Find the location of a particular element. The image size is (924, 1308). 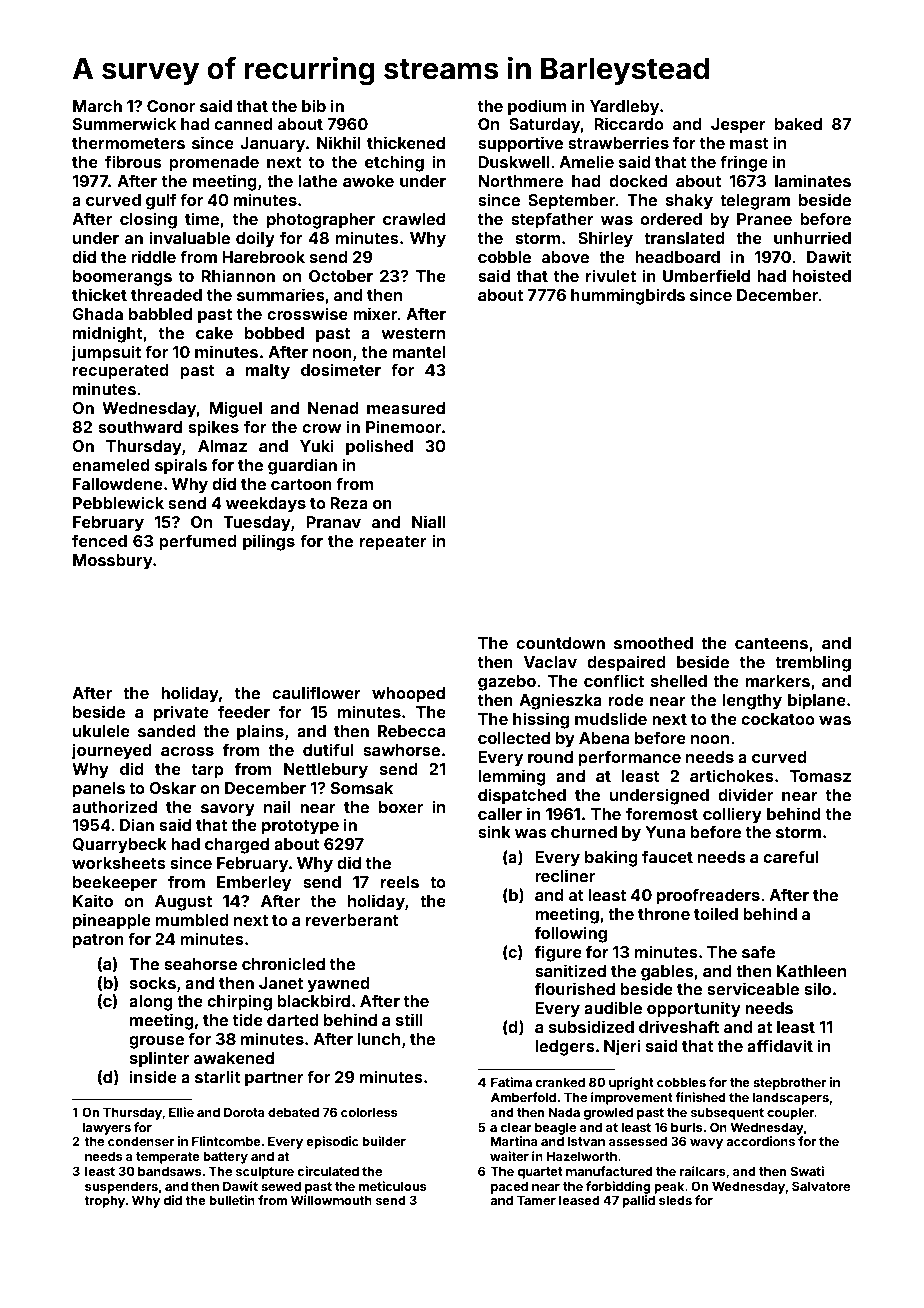

baked is located at coordinates (798, 124).
